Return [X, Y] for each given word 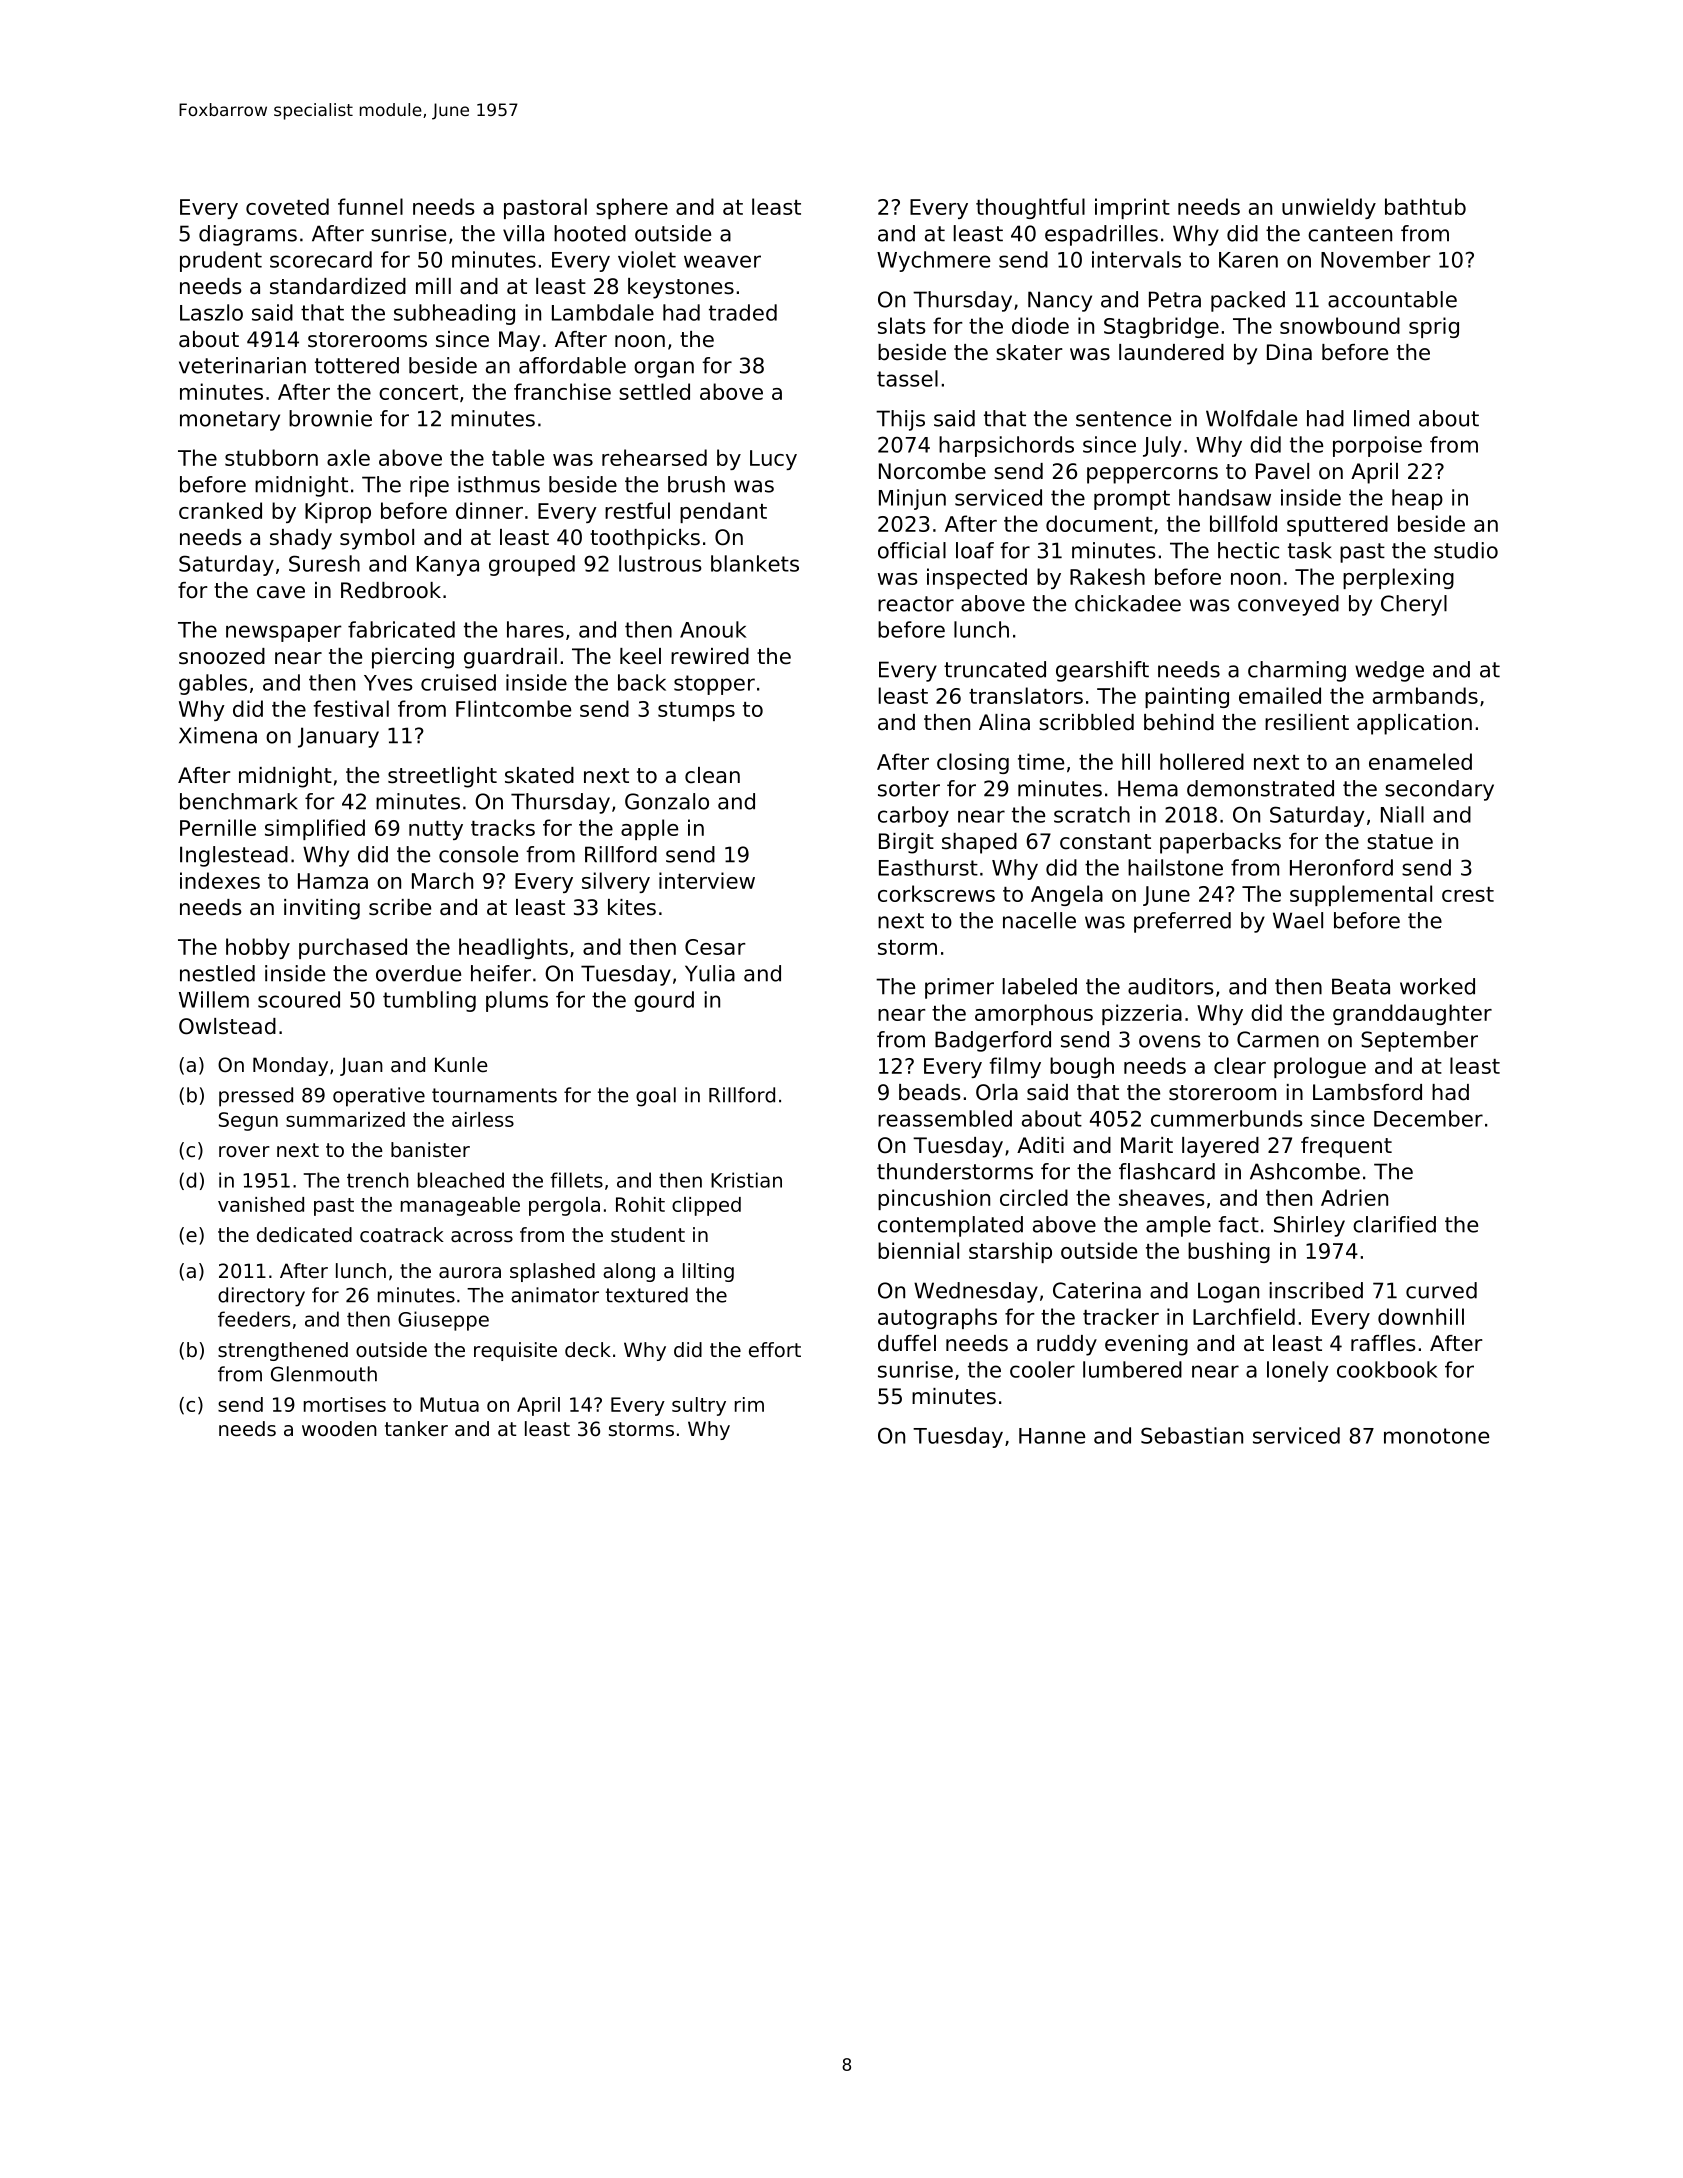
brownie [330, 418]
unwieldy [1329, 208]
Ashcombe [1305, 1171]
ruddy [1067, 1345]
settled [654, 391]
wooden [339, 1429]
